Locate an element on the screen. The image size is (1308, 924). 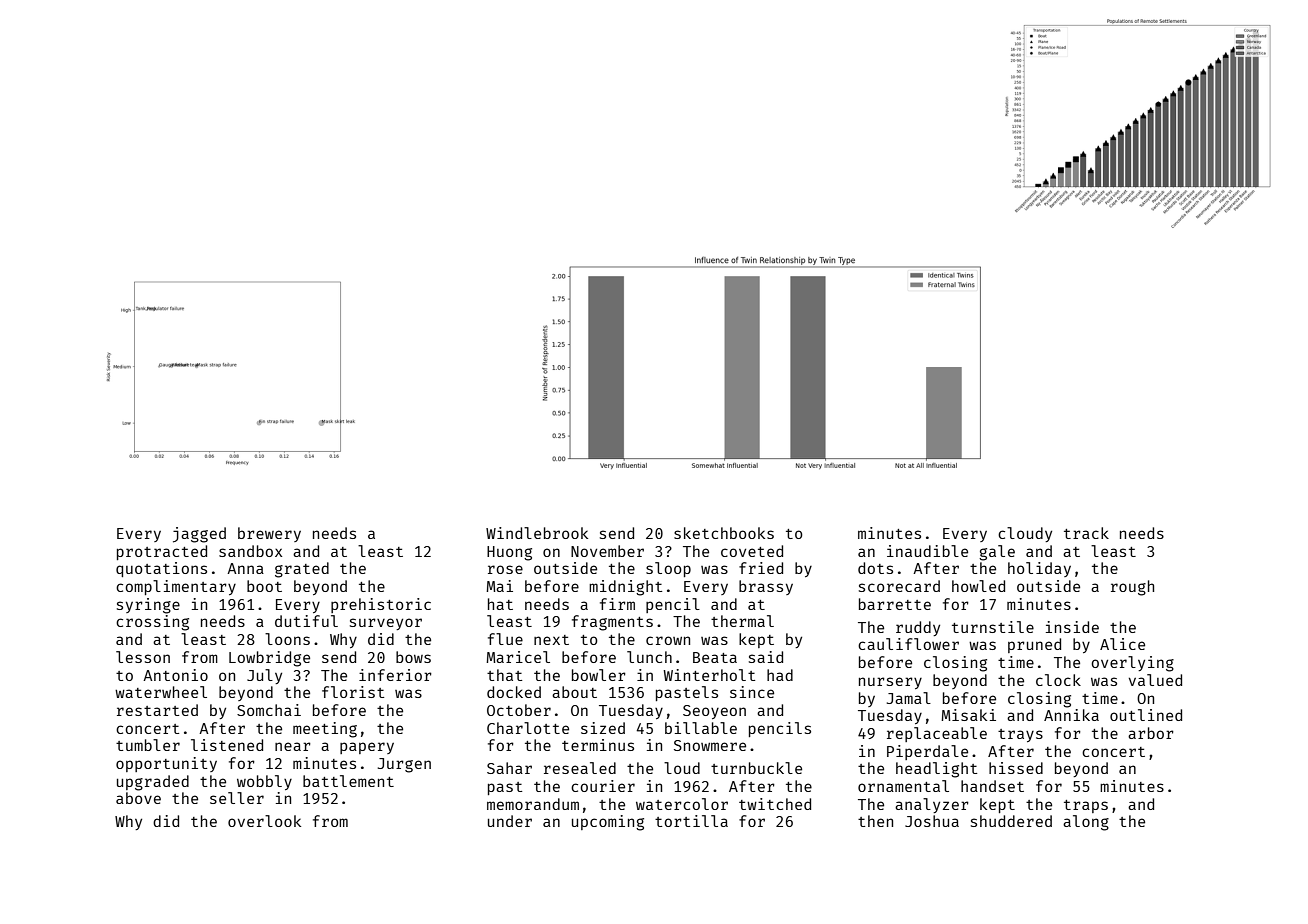
seller is located at coordinates (237, 798).
